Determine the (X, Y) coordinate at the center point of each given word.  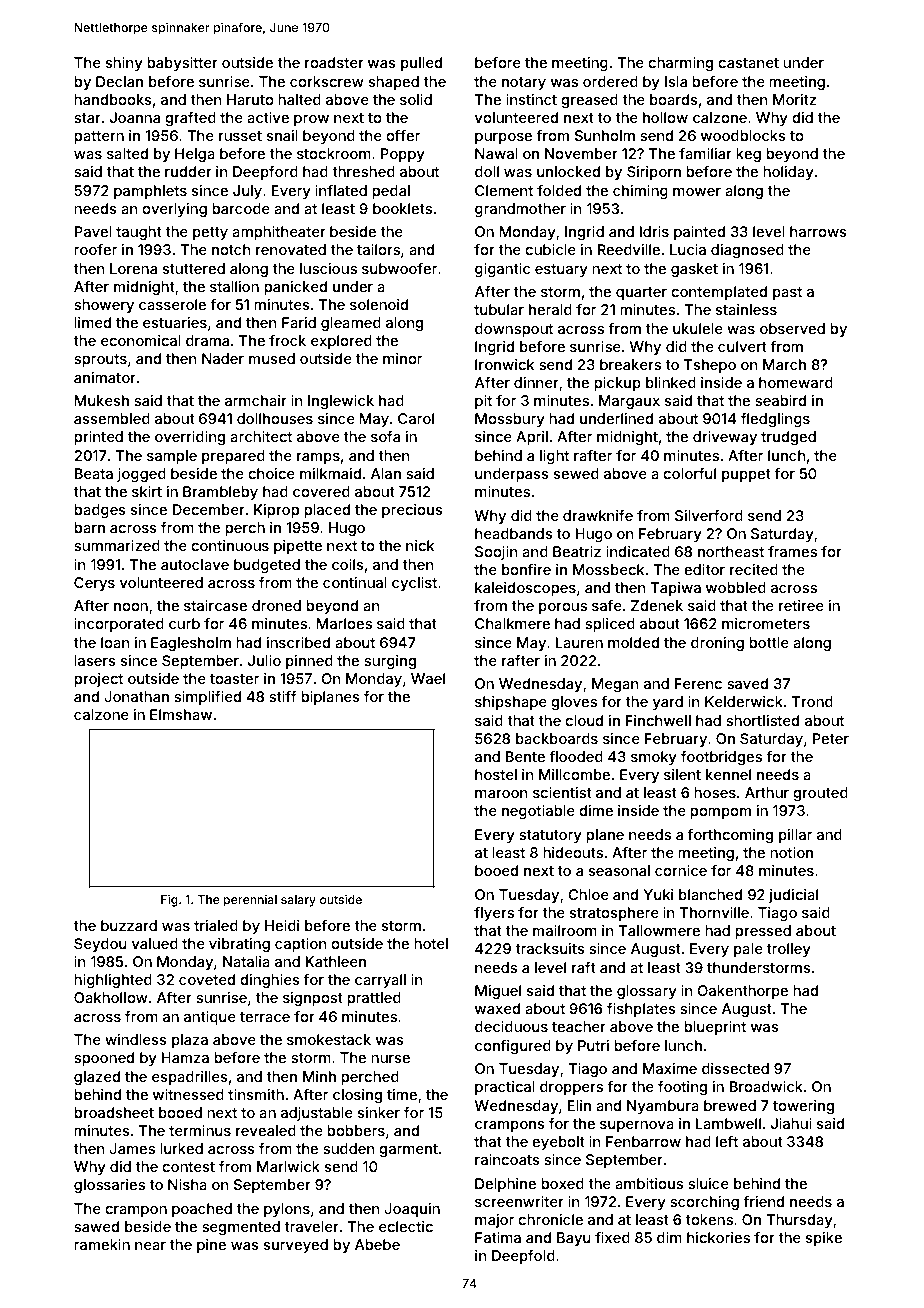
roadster (334, 62)
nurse (390, 1059)
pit (483, 402)
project (98, 680)
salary (298, 901)
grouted (820, 794)
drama (207, 340)
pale (748, 950)
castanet (748, 63)
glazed (97, 1078)
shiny (124, 64)
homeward (796, 382)
